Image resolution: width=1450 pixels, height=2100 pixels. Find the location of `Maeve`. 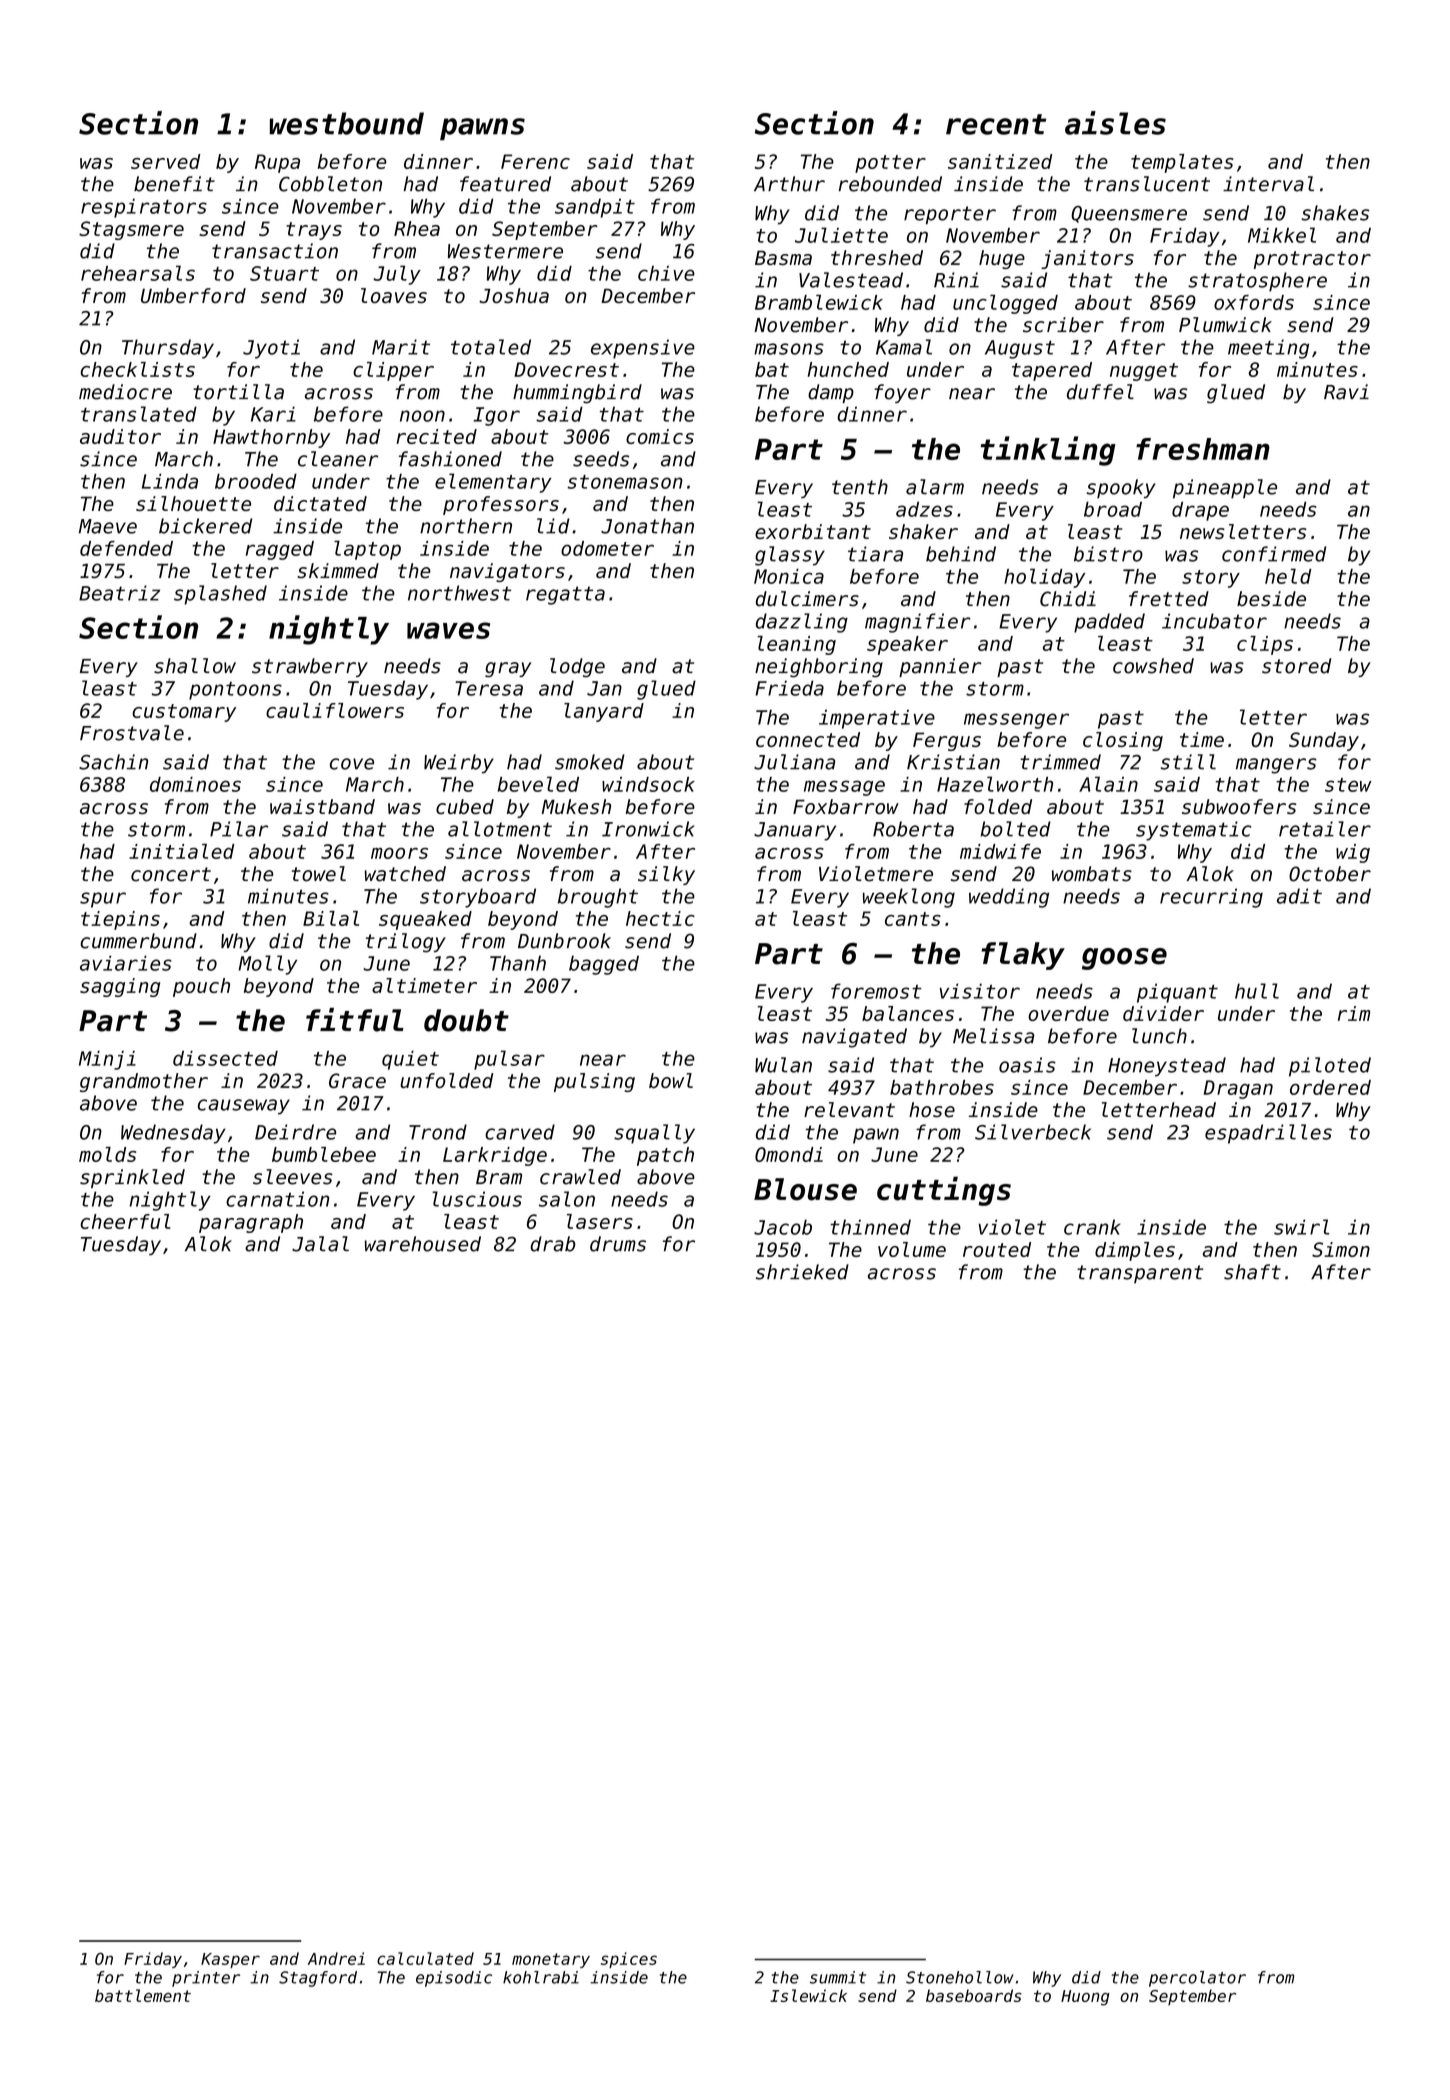

Maeve is located at coordinates (108, 526).
